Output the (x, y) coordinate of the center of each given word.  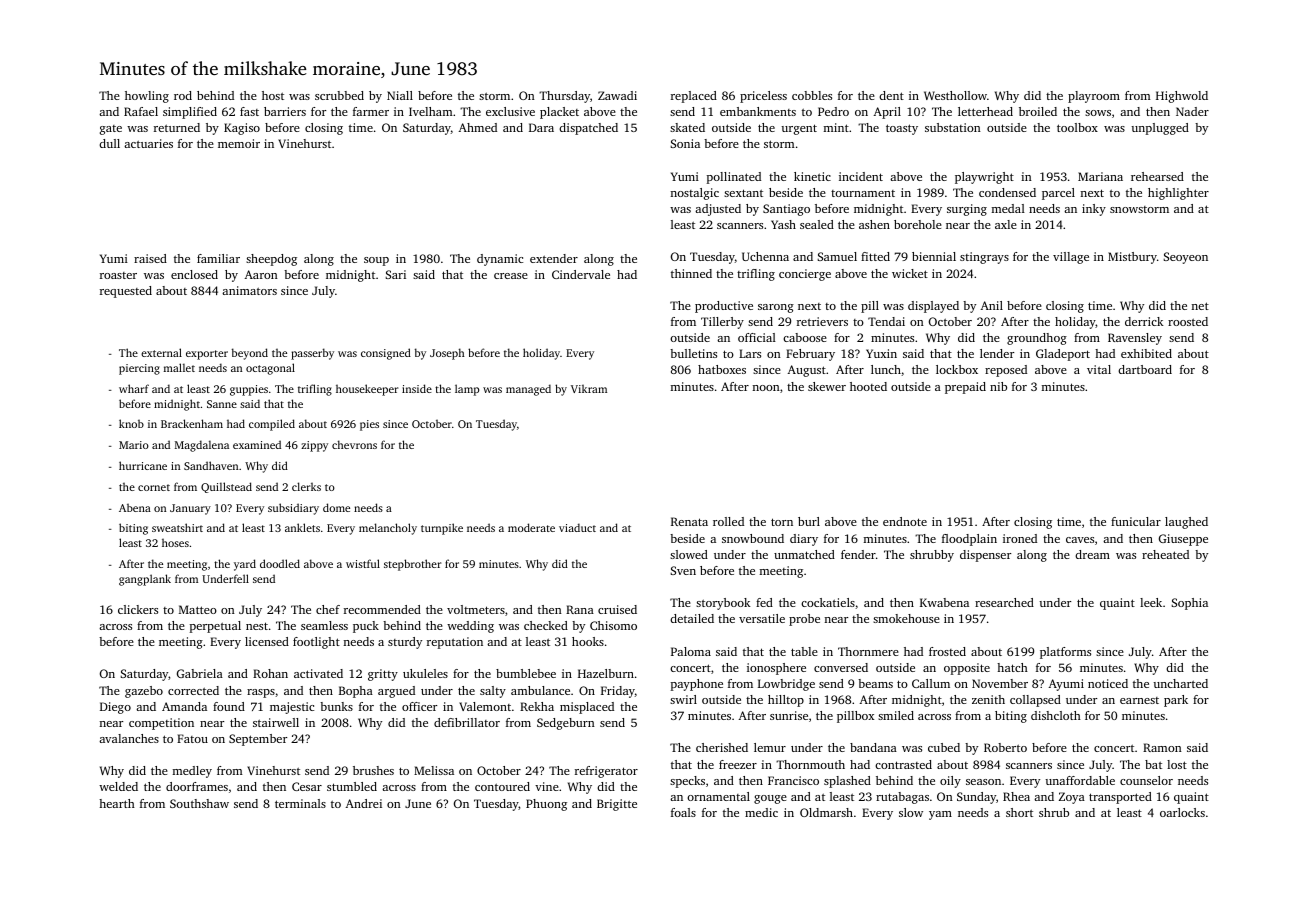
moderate (531, 527)
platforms (1065, 653)
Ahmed (477, 127)
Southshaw (199, 803)
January (190, 509)
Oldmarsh (826, 812)
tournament (863, 193)
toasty (902, 129)
